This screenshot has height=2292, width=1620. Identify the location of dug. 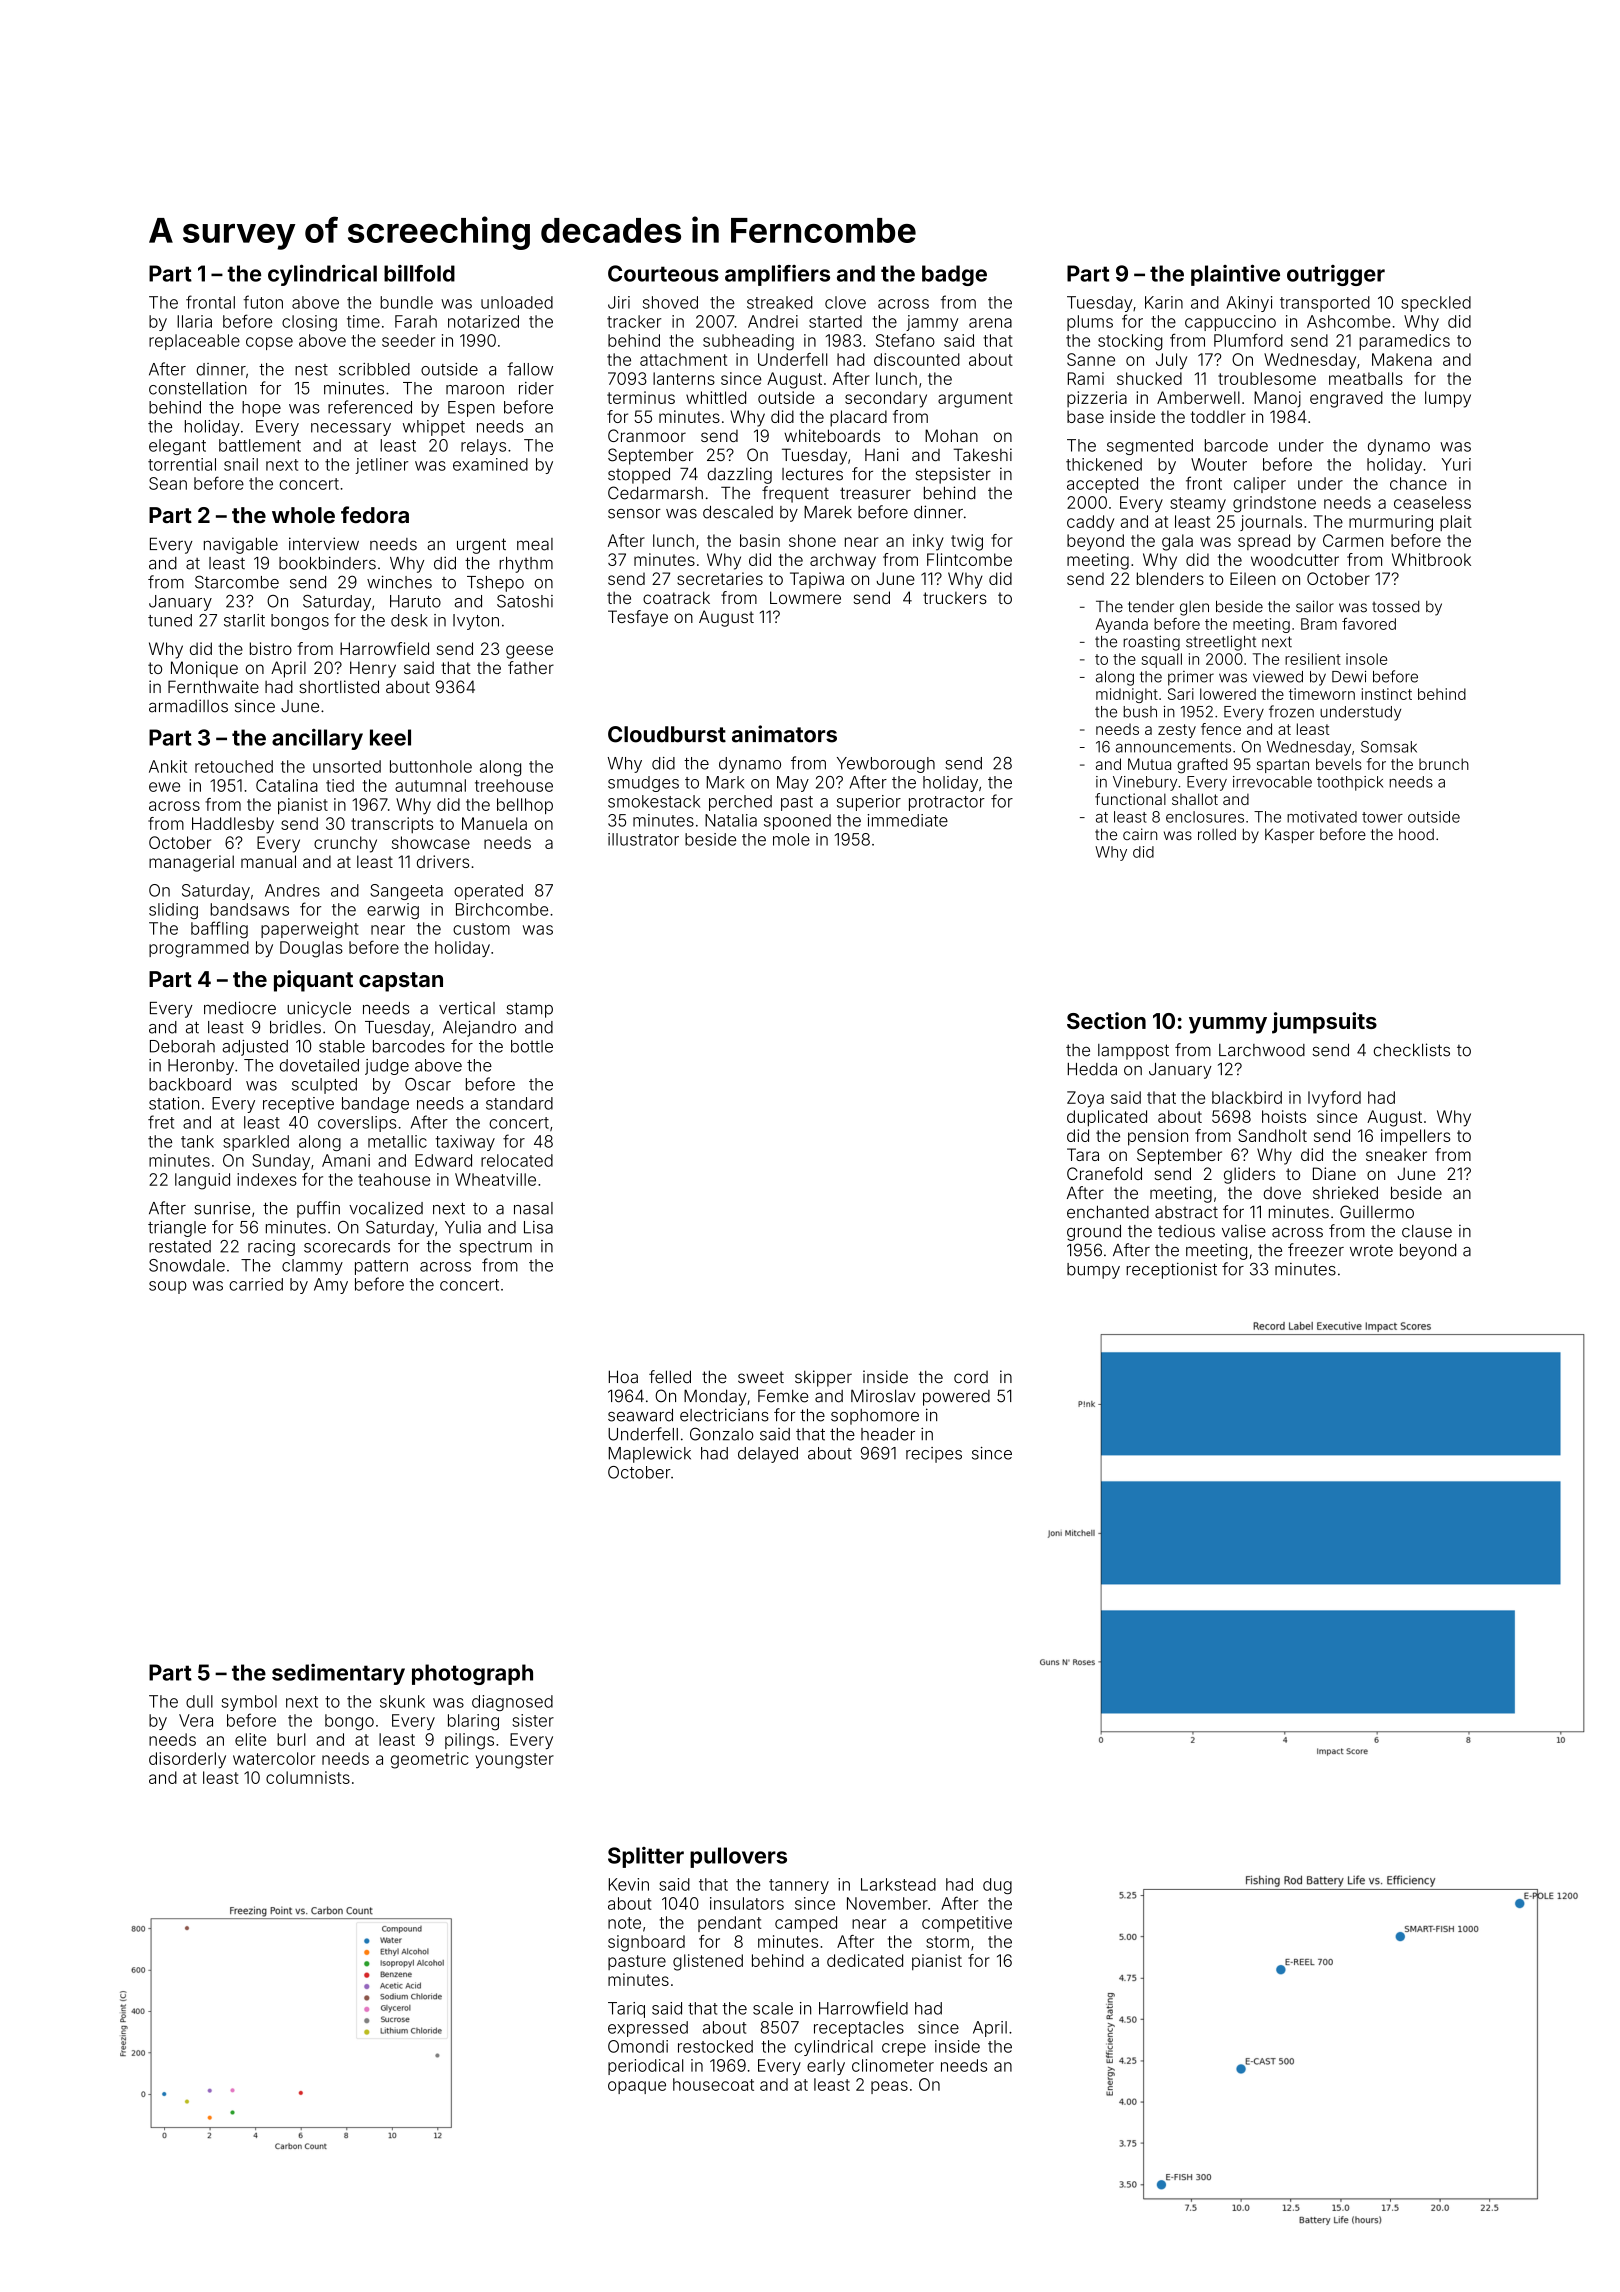
(997, 1886).
